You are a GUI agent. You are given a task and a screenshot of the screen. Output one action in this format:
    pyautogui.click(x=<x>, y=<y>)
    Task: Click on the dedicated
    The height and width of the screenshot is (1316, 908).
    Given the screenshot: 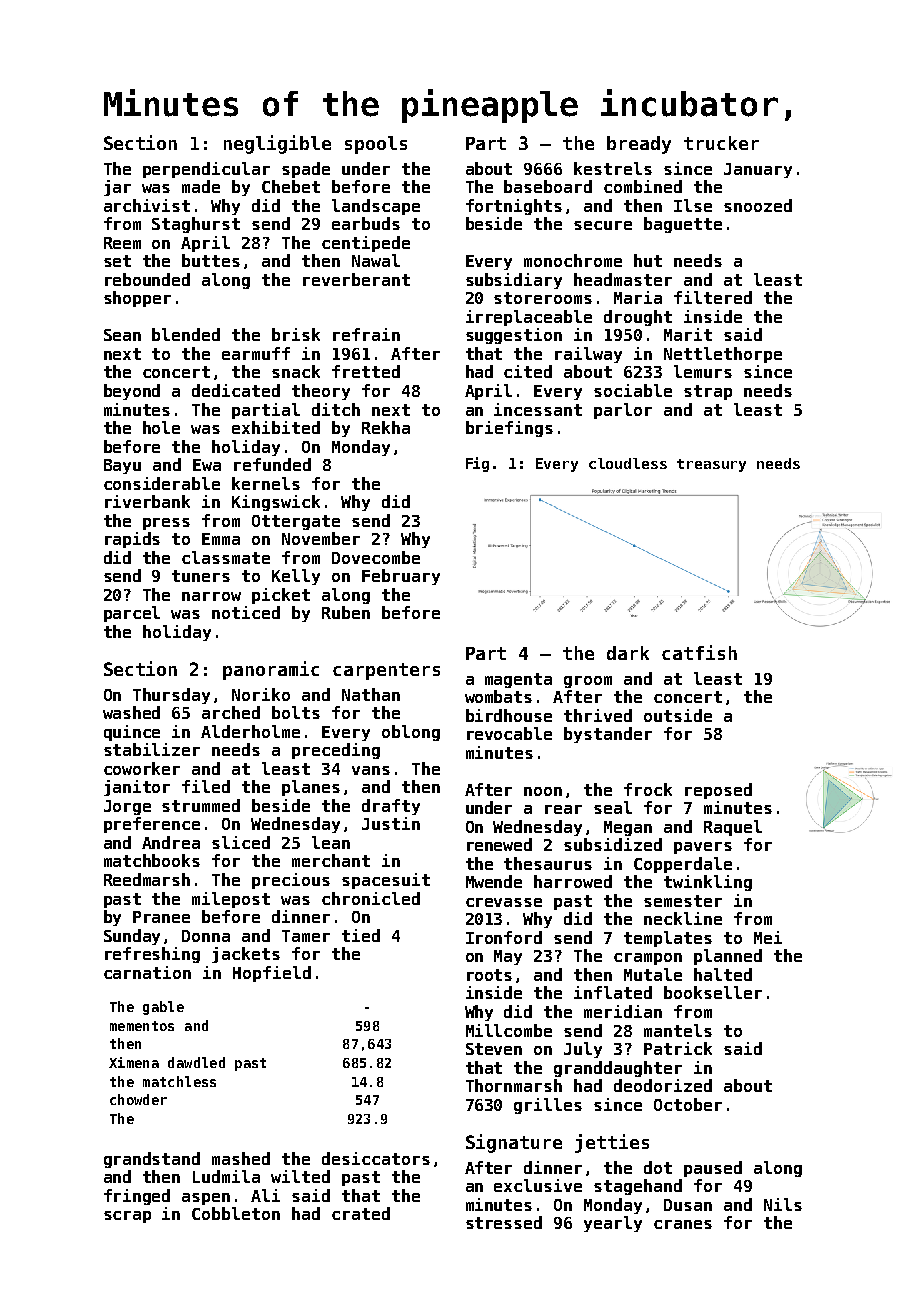 What is the action you would take?
    pyautogui.click(x=236, y=390)
